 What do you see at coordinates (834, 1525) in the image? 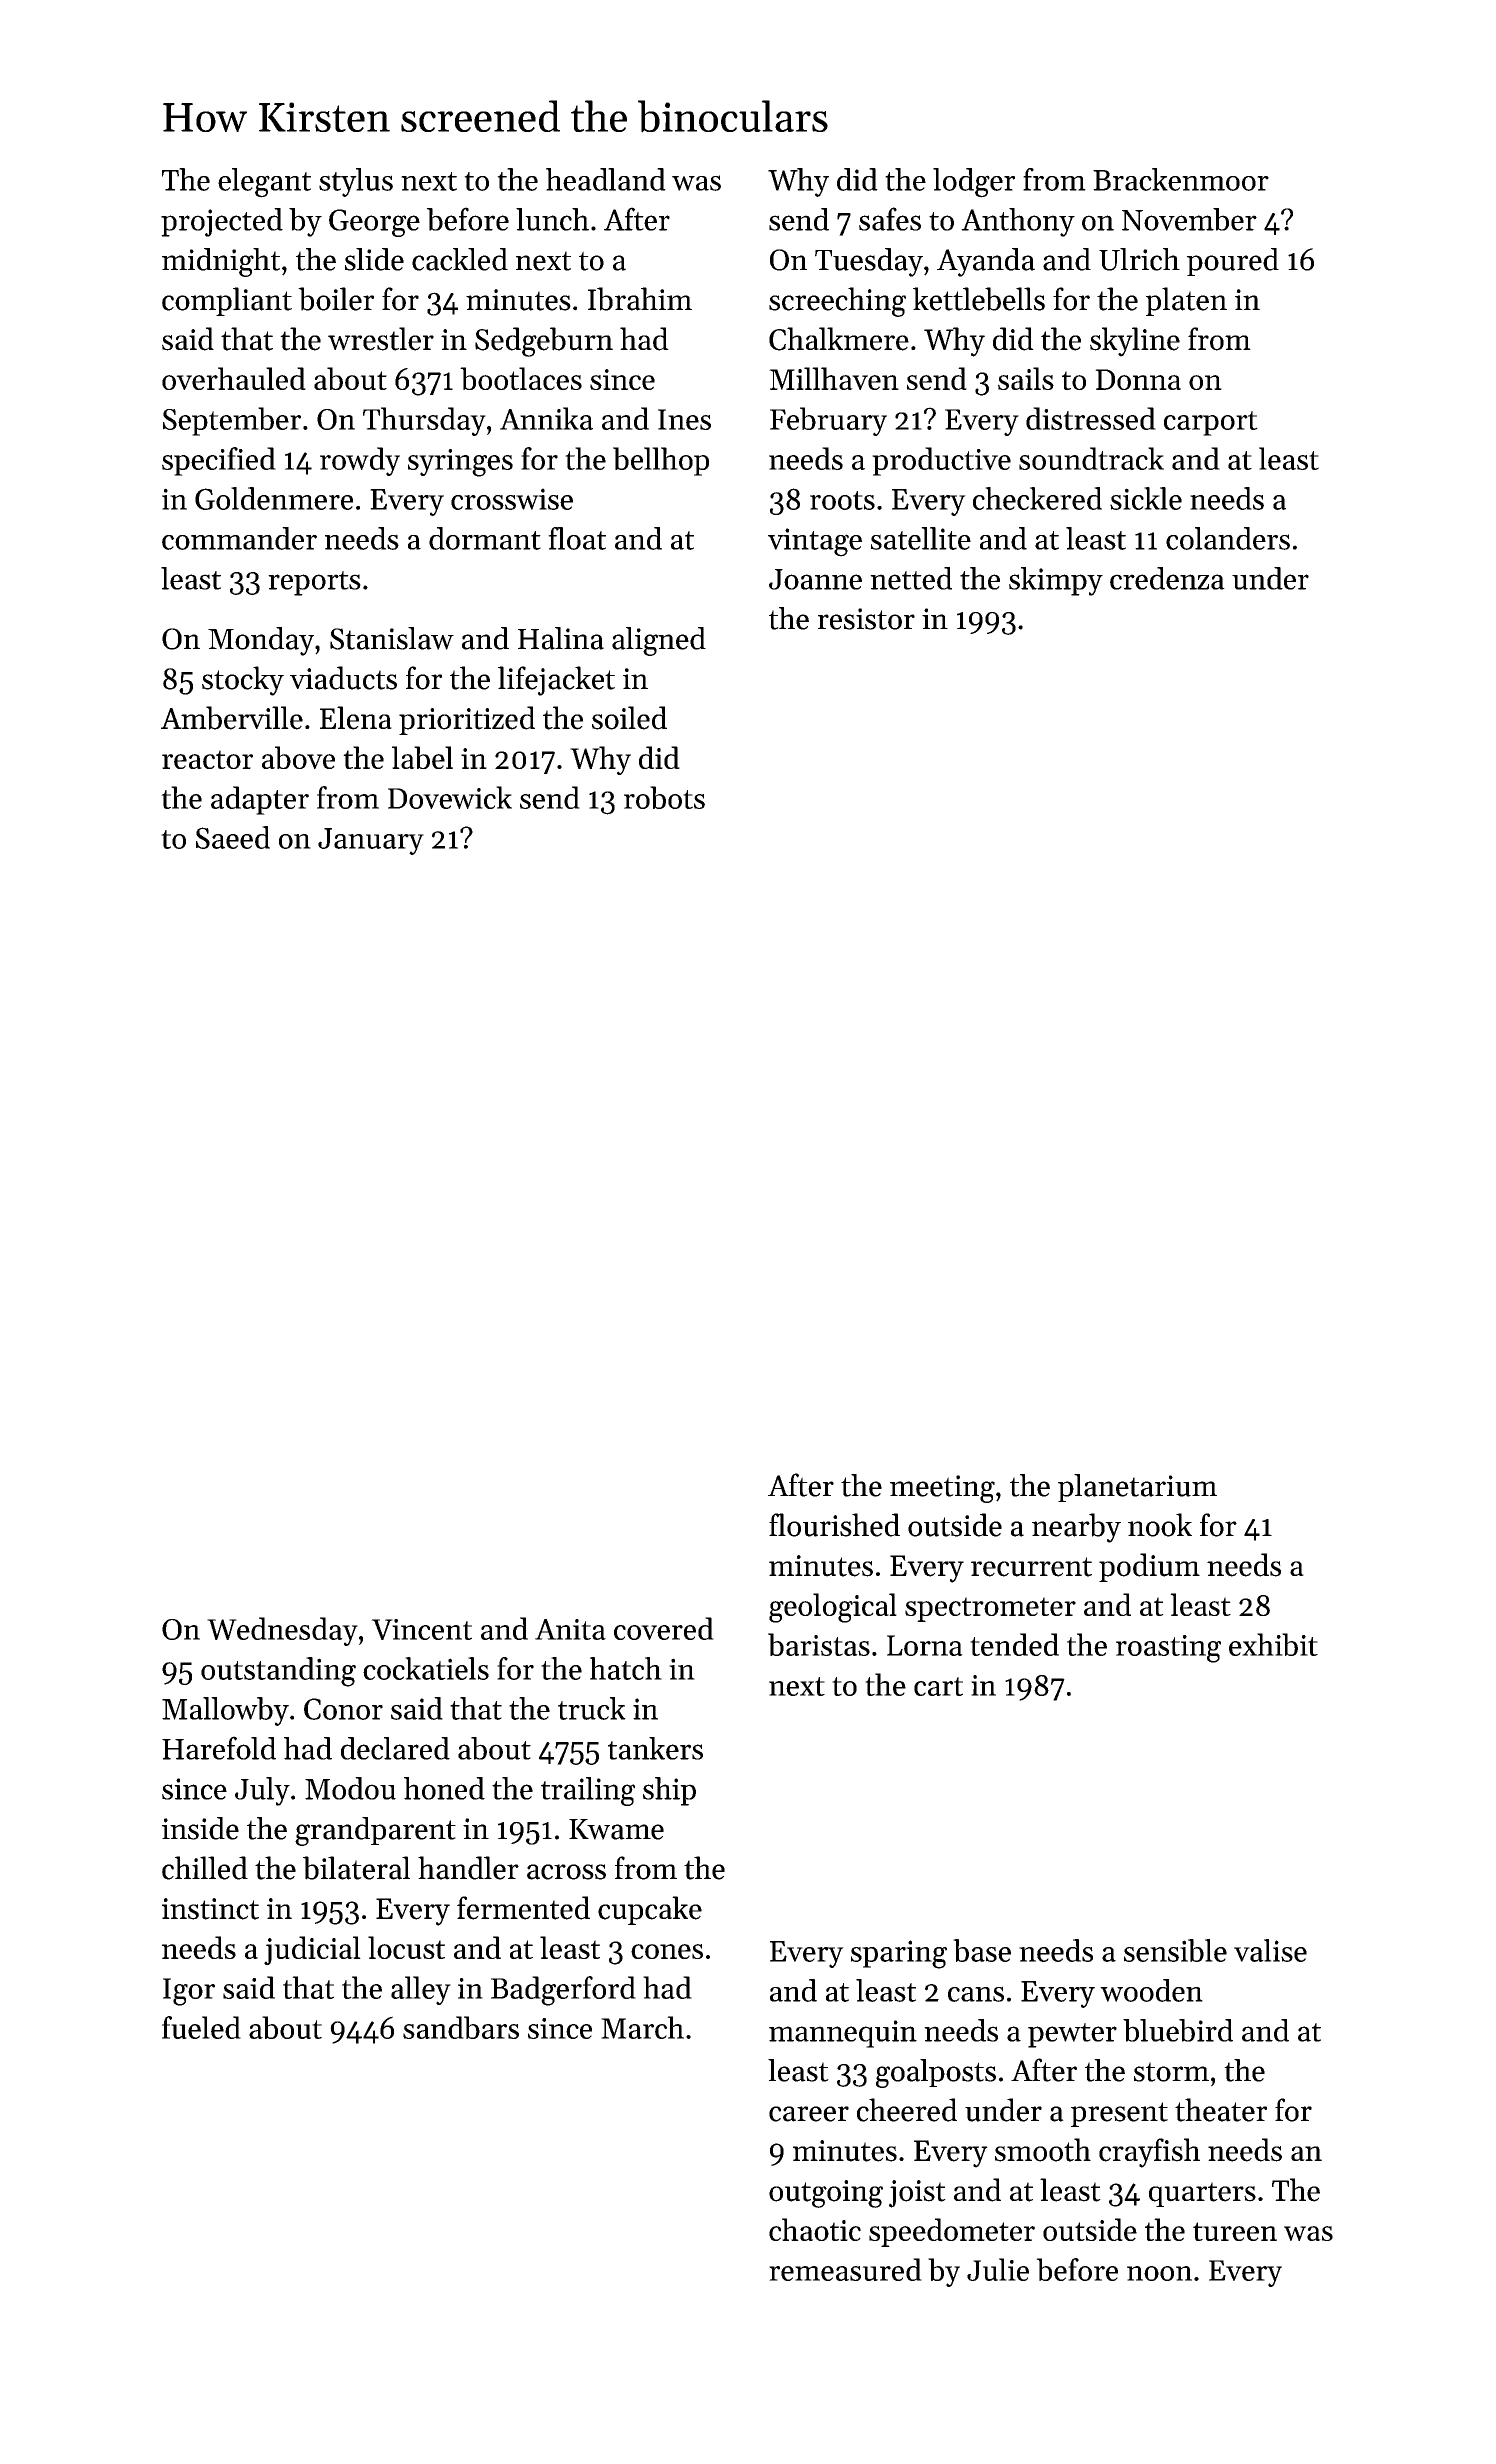
I see `flourished` at bounding box center [834, 1525].
